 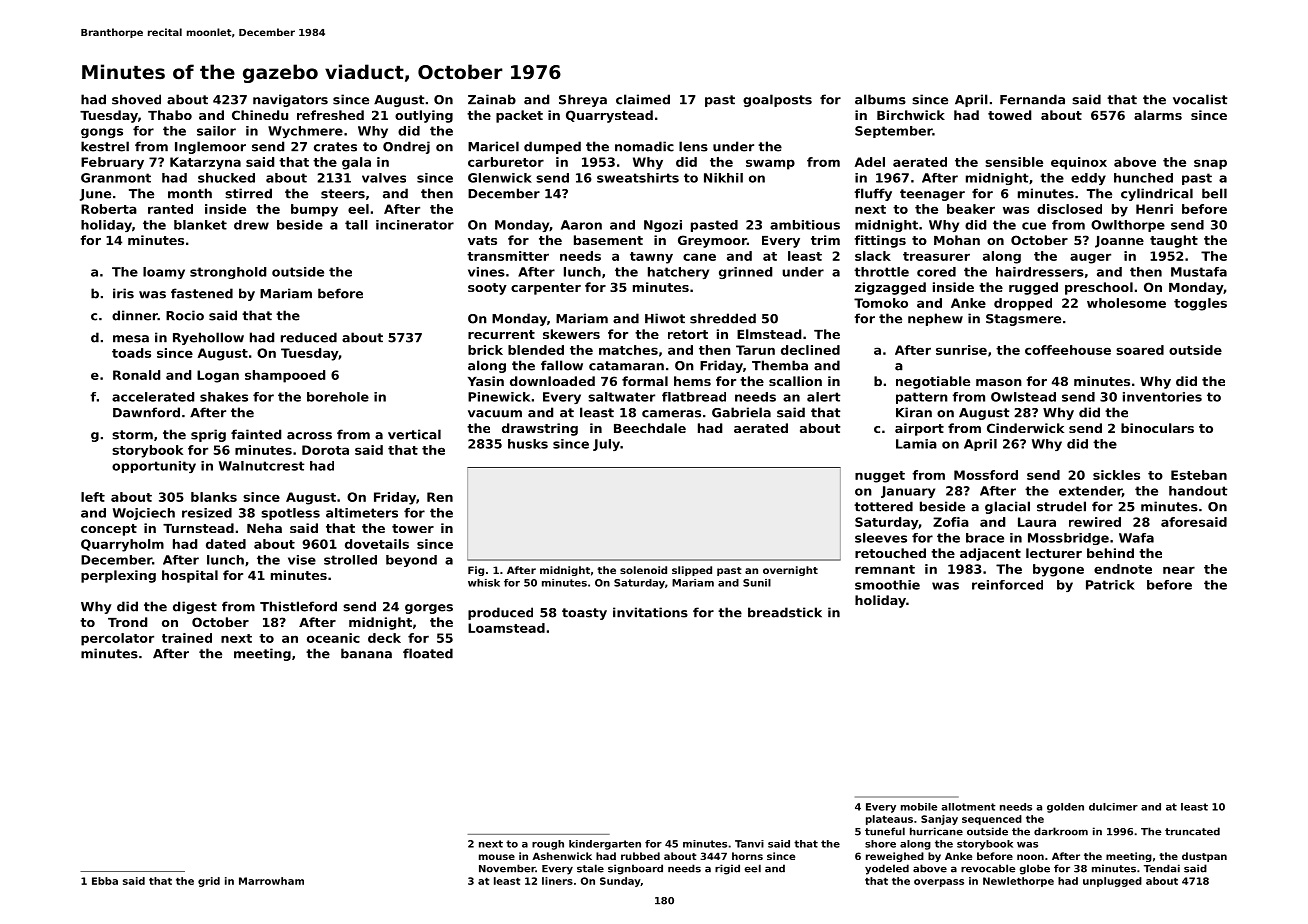 I want to click on horns, so click(x=747, y=856).
